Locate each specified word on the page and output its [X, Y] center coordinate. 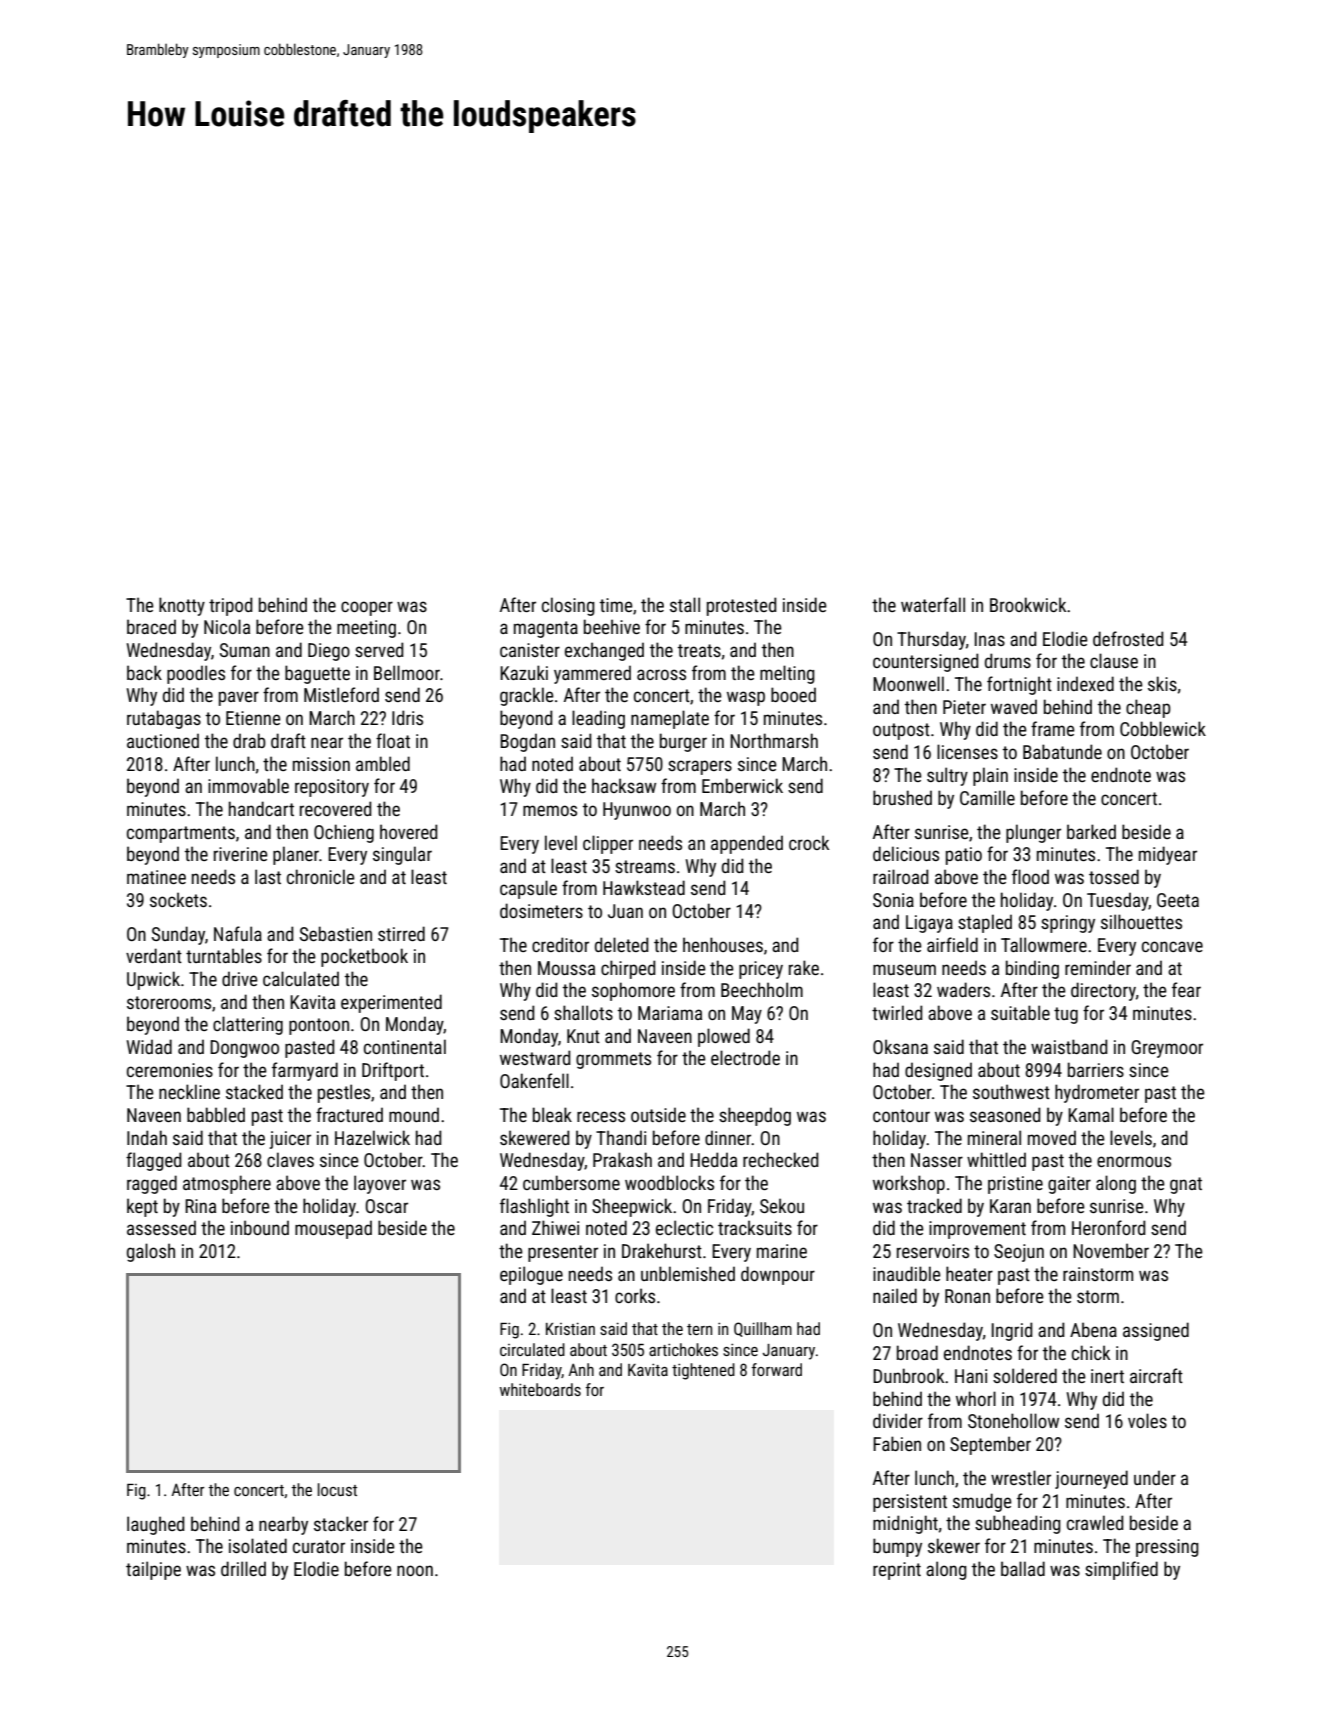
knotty [182, 606]
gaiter [1069, 1185]
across [661, 674]
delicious [906, 853]
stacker [341, 1523]
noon [415, 1570]
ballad [1023, 1568]
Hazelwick [372, 1137]
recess [601, 1116]
